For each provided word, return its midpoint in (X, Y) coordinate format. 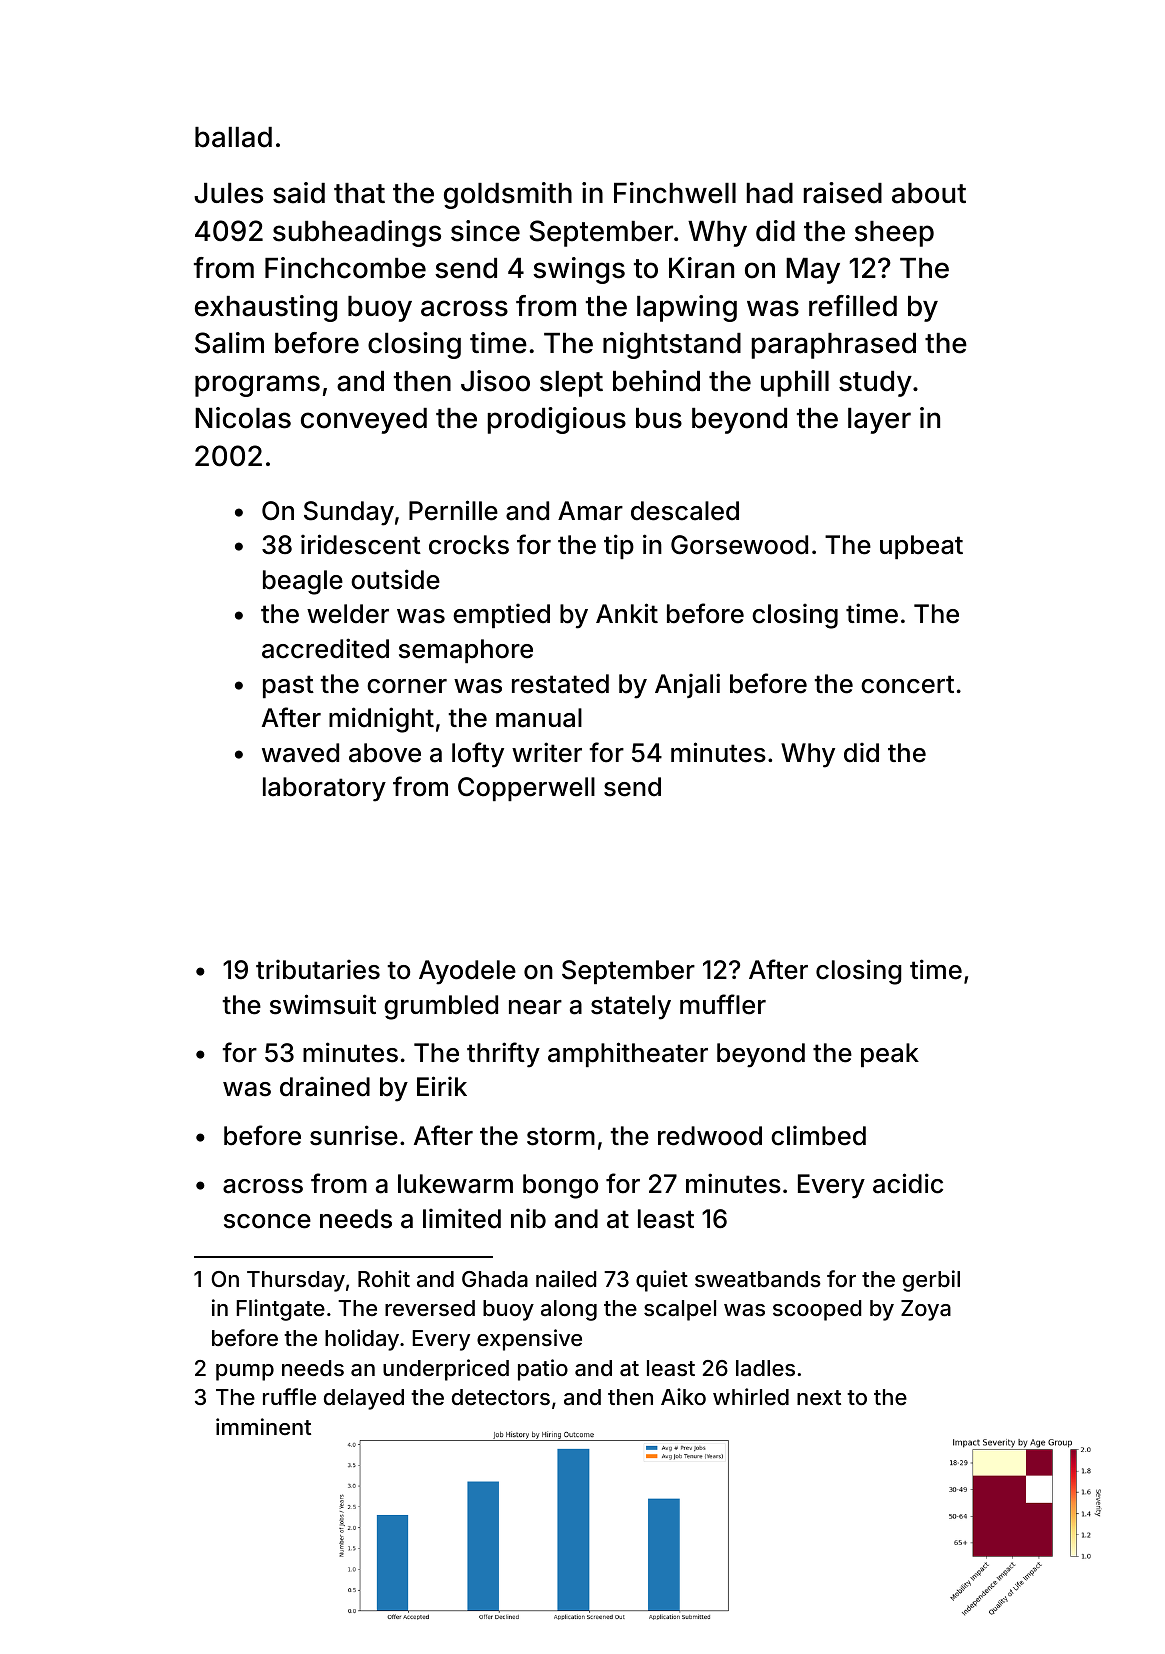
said (299, 193)
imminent (263, 1426)
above (385, 753)
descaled (685, 511)
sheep (894, 234)
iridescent (361, 544)
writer (547, 752)
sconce (267, 1221)
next (819, 1397)
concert (907, 684)
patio (543, 1370)
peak (890, 1055)
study (875, 384)
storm (561, 1136)
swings (579, 270)
